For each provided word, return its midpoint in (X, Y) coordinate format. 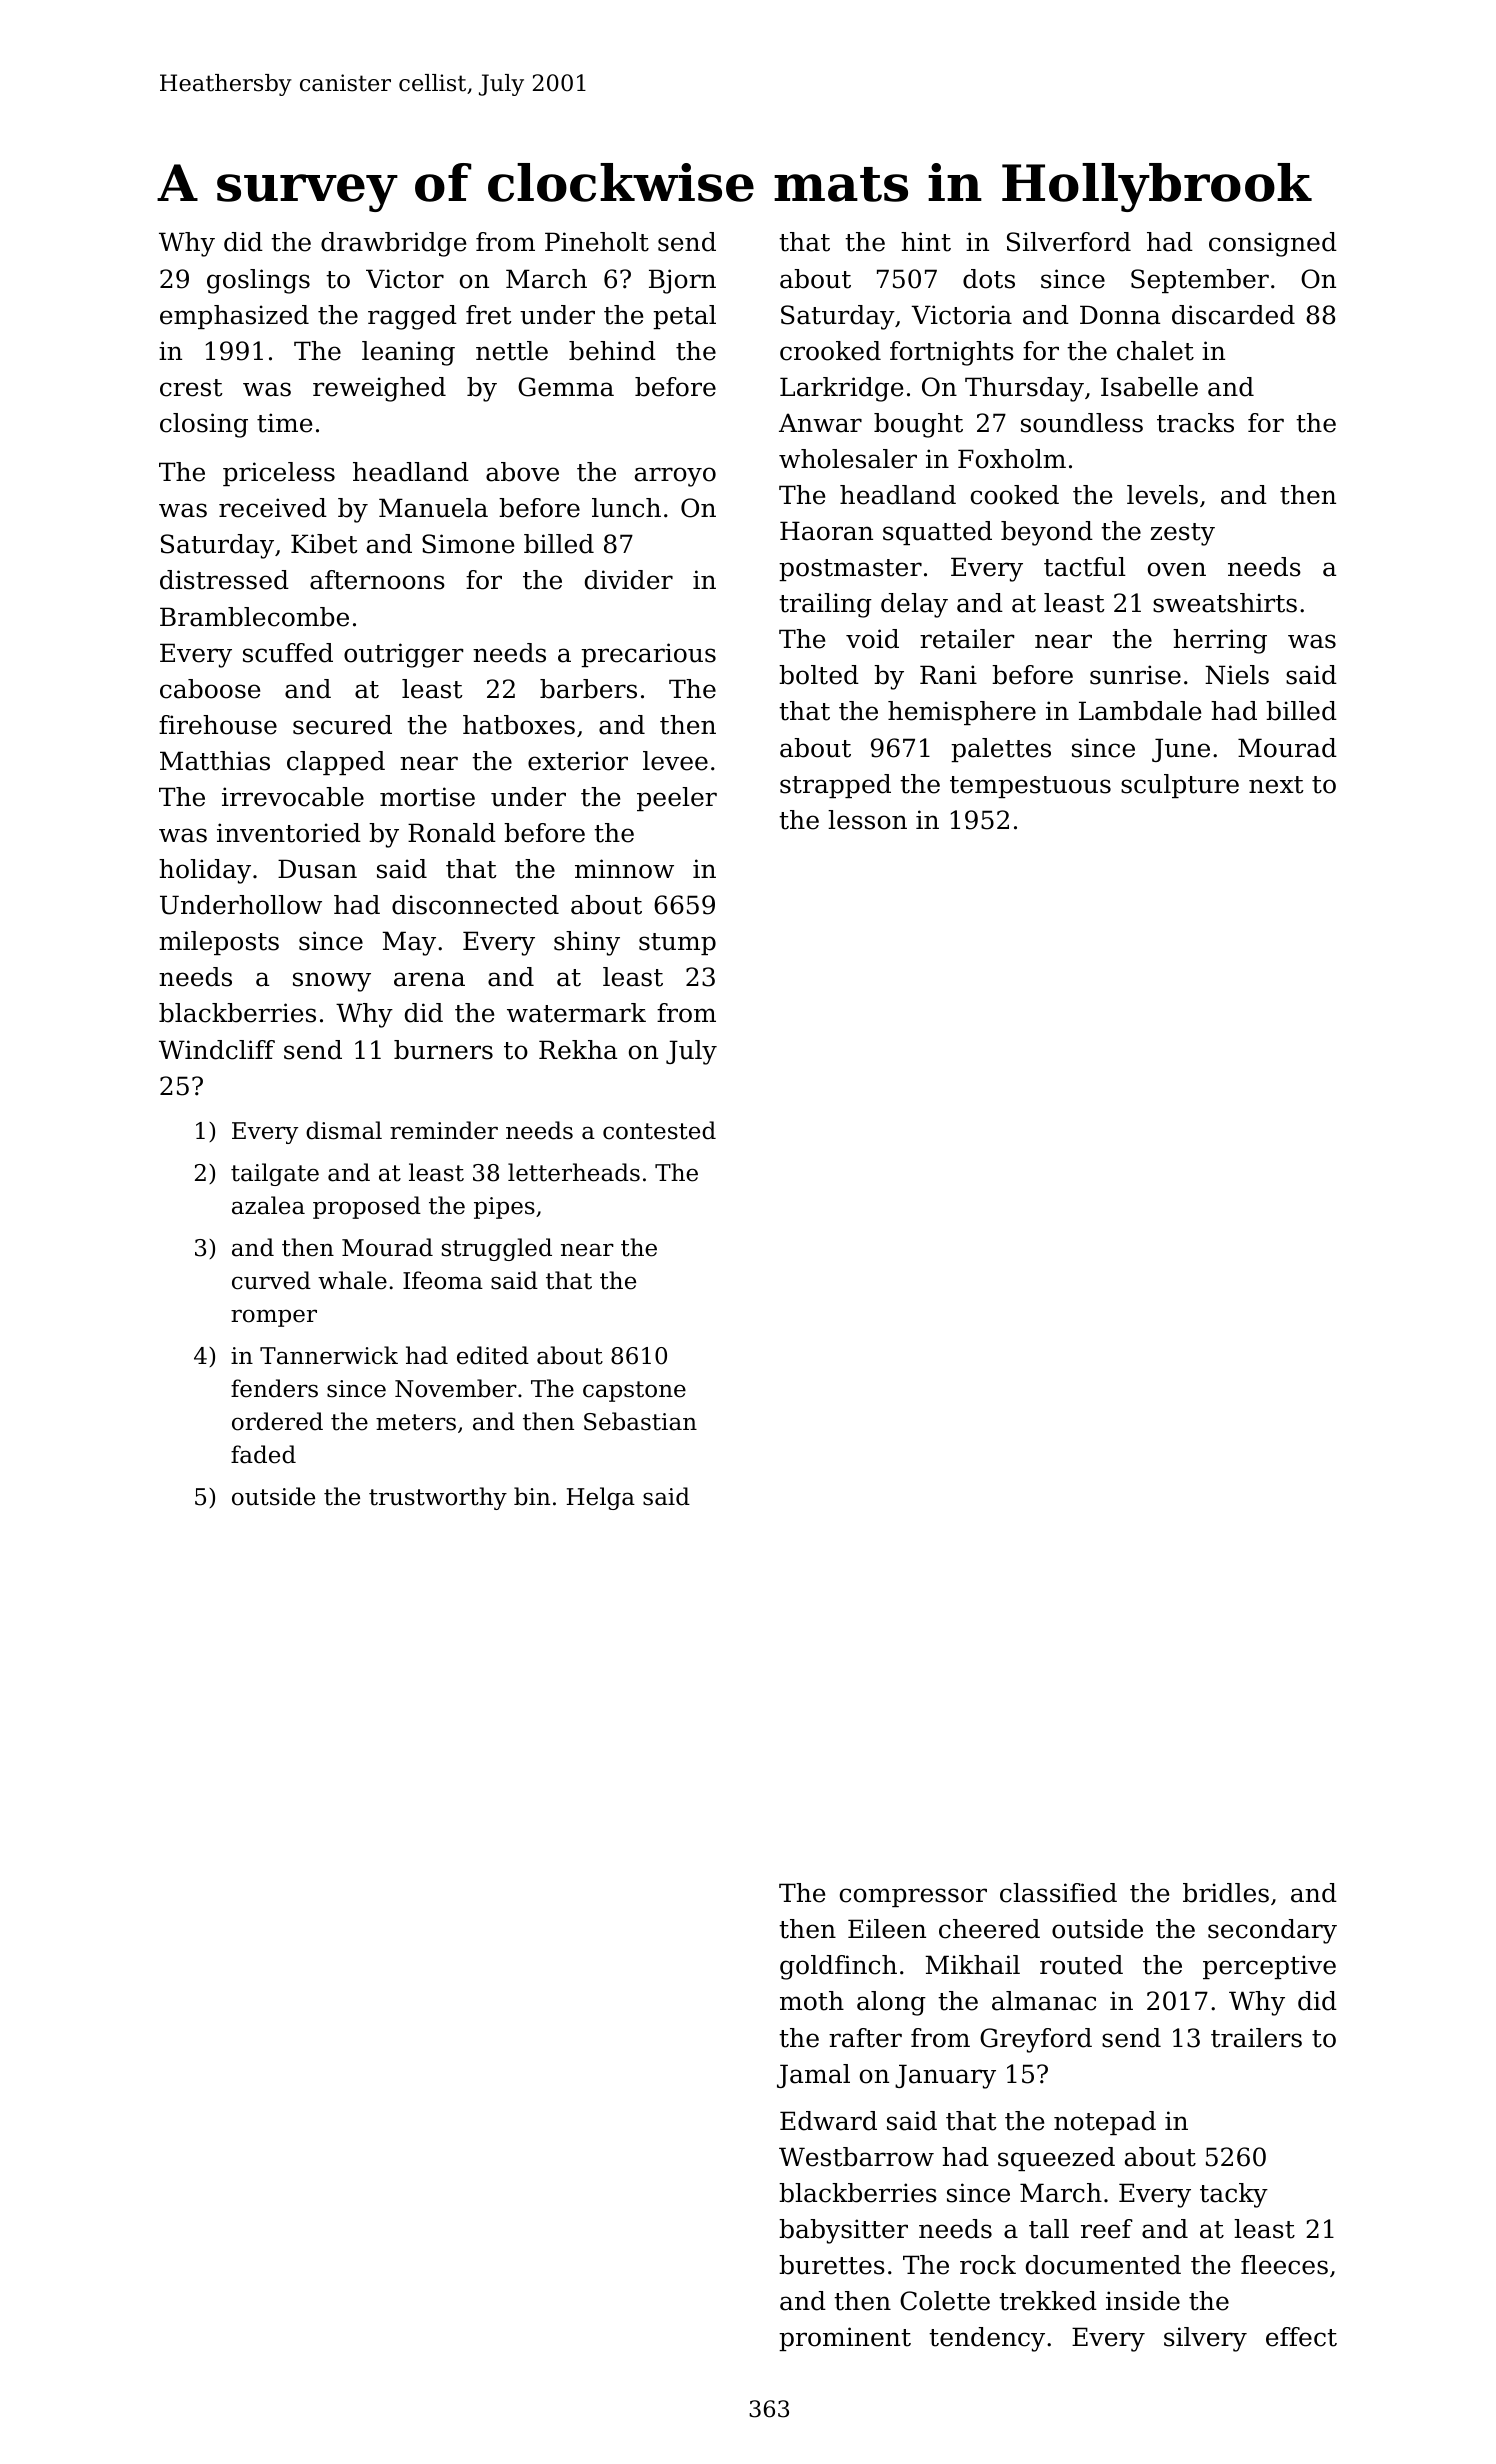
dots (989, 279)
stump (677, 944)
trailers (1256, 2038)
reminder (444, 1130)
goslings (258, 281)
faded (263, 1454)
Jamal (813, 2076)
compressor (913, 1897)
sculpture (1180, 786)
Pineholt (597, 242)
